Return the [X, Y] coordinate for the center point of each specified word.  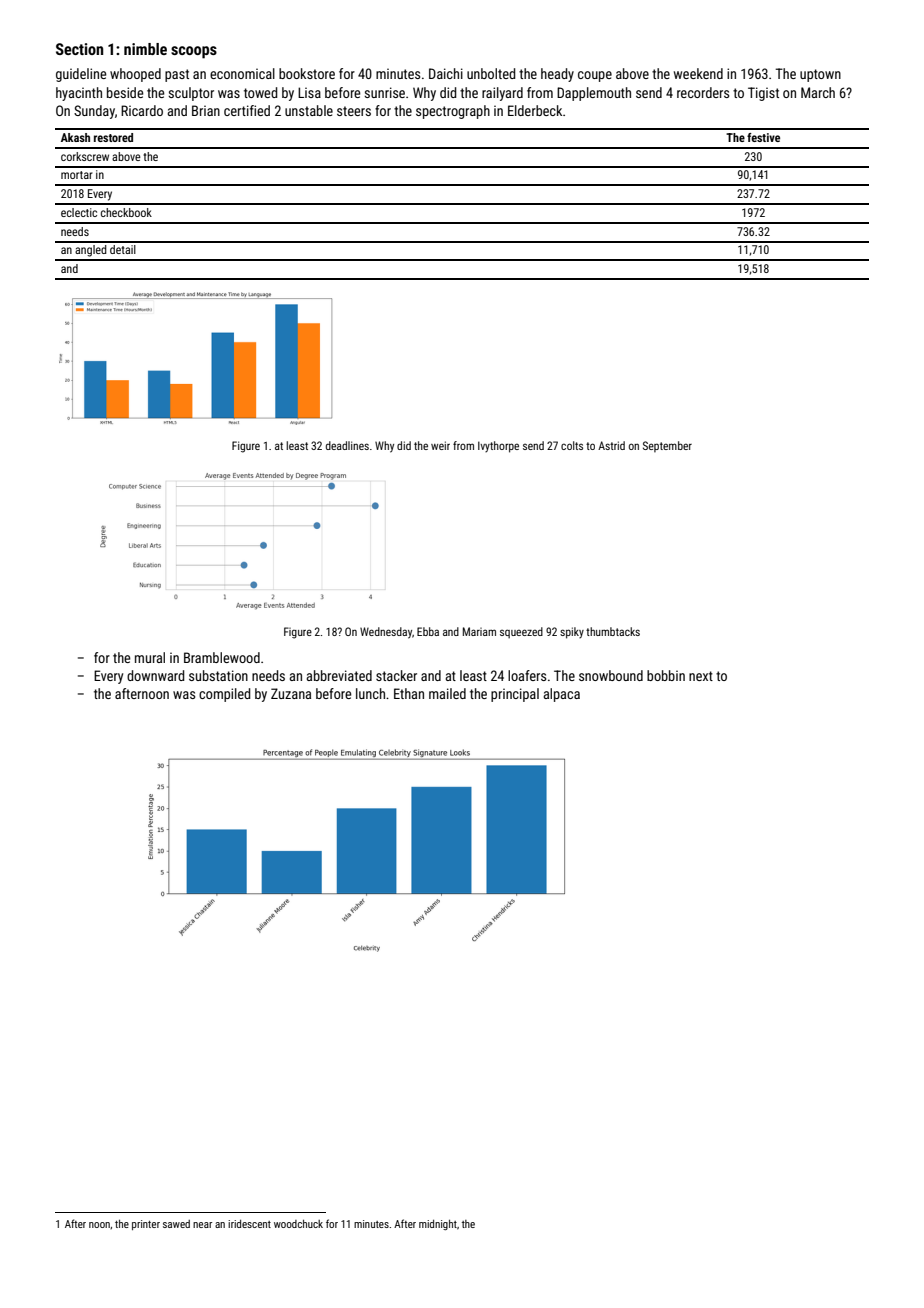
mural [150, 657]
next [701, 676]
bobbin [666, 675]
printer [146, 1225]
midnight [438, 1225]
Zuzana [291, 693]
